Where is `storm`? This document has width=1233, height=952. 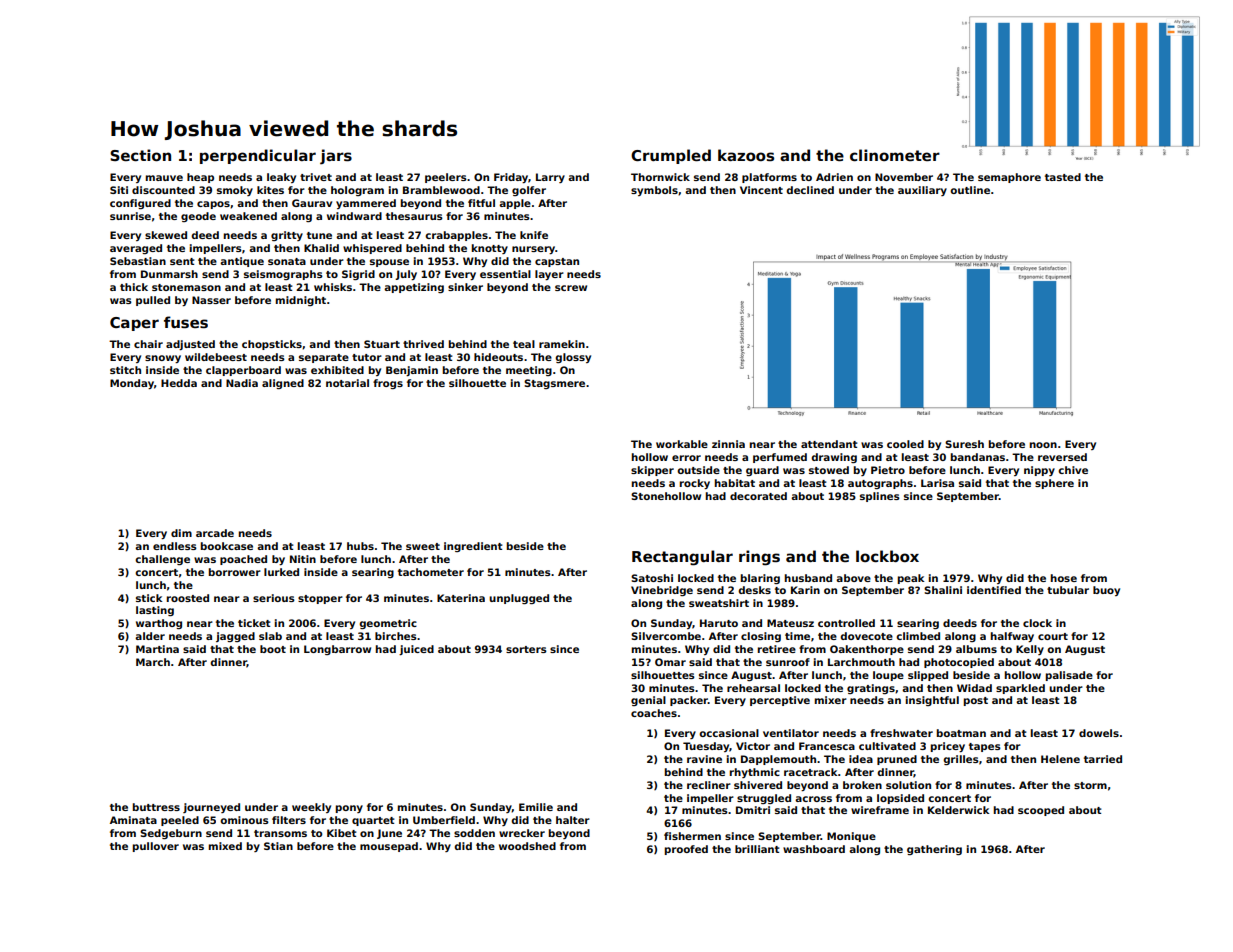
storm is located at coordinates (1090, 785).
